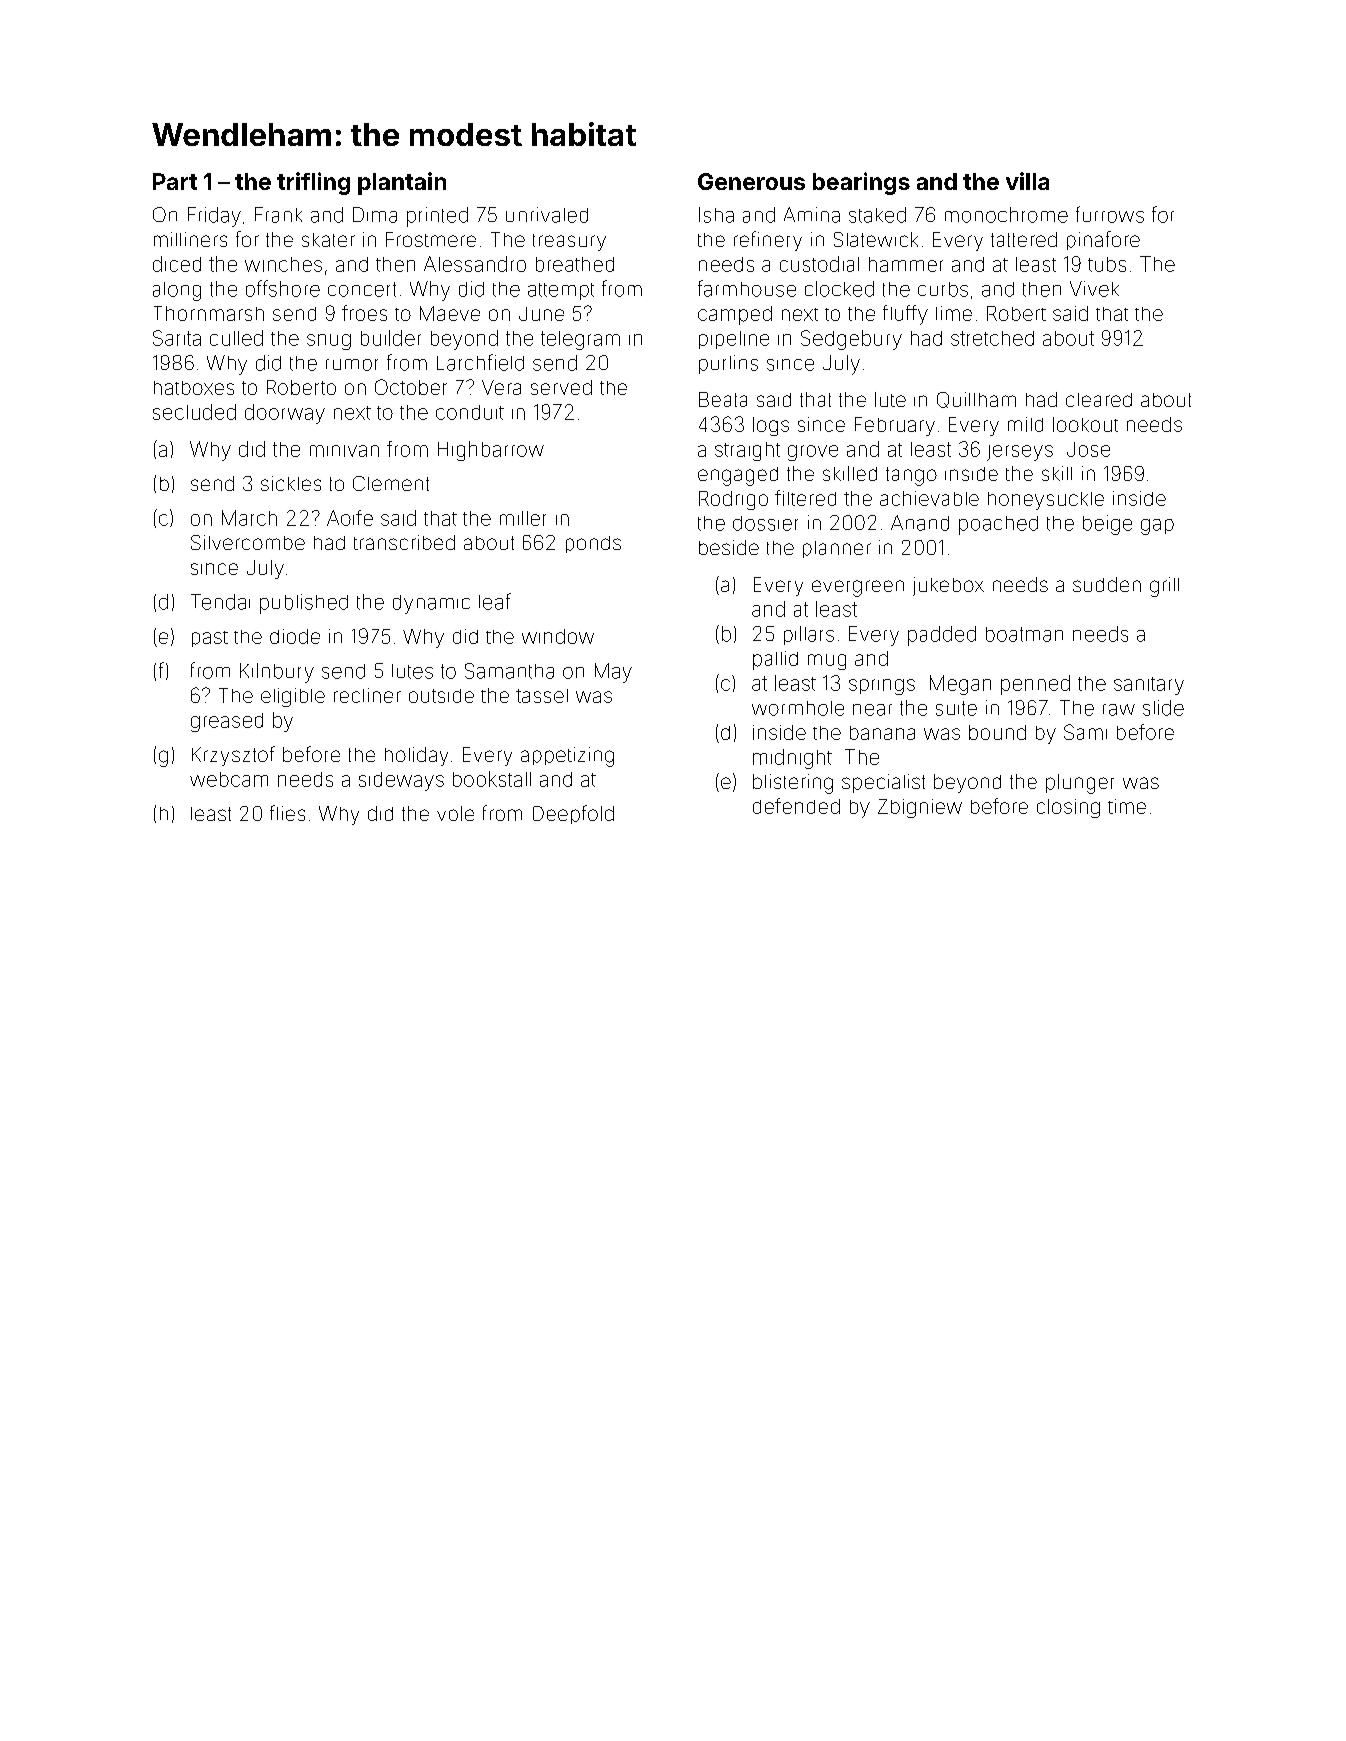 Image resolution: width=1346 pixels, height=1741 pixels. Describe the element at coordinates (738, 476) in the page. I see `engaged` at that location.
